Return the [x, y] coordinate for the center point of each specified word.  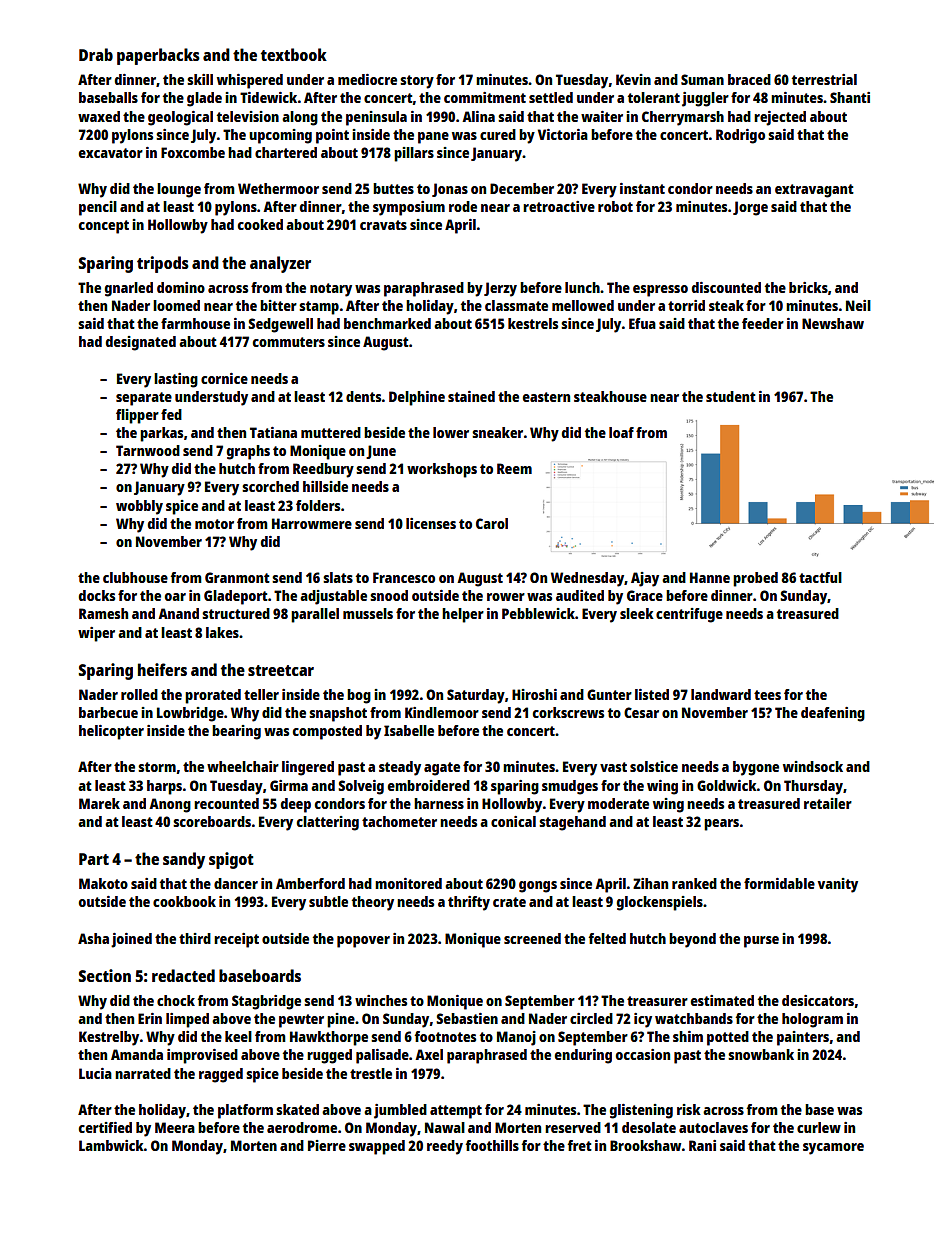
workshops [442, 470]
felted [607, 938]
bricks [808, 287]
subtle [328, 901]
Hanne [710, 577]
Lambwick [111, 1145]
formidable [779, 883]
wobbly [139, 507]
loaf [621, 432]
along [300, 118]
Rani [702, 1145]
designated [141, 343]
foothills [492, 1145]
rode [463, 206]
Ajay [645, 579]
